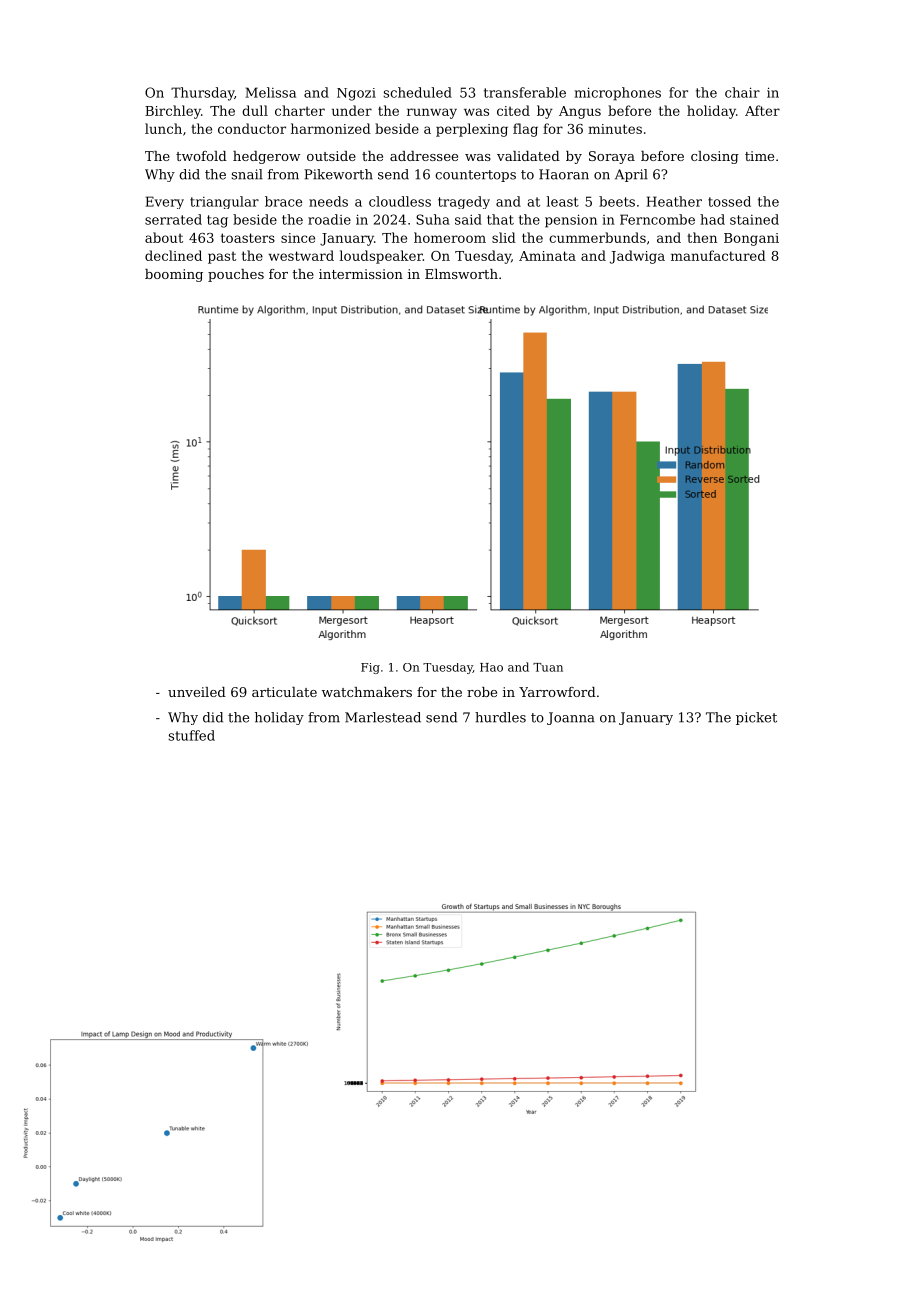 The width and height of the page is (924, 1314). What do you see at coordinates (464, 202) in the page?
I see `tragedy` at bounding box center [464, 202].
